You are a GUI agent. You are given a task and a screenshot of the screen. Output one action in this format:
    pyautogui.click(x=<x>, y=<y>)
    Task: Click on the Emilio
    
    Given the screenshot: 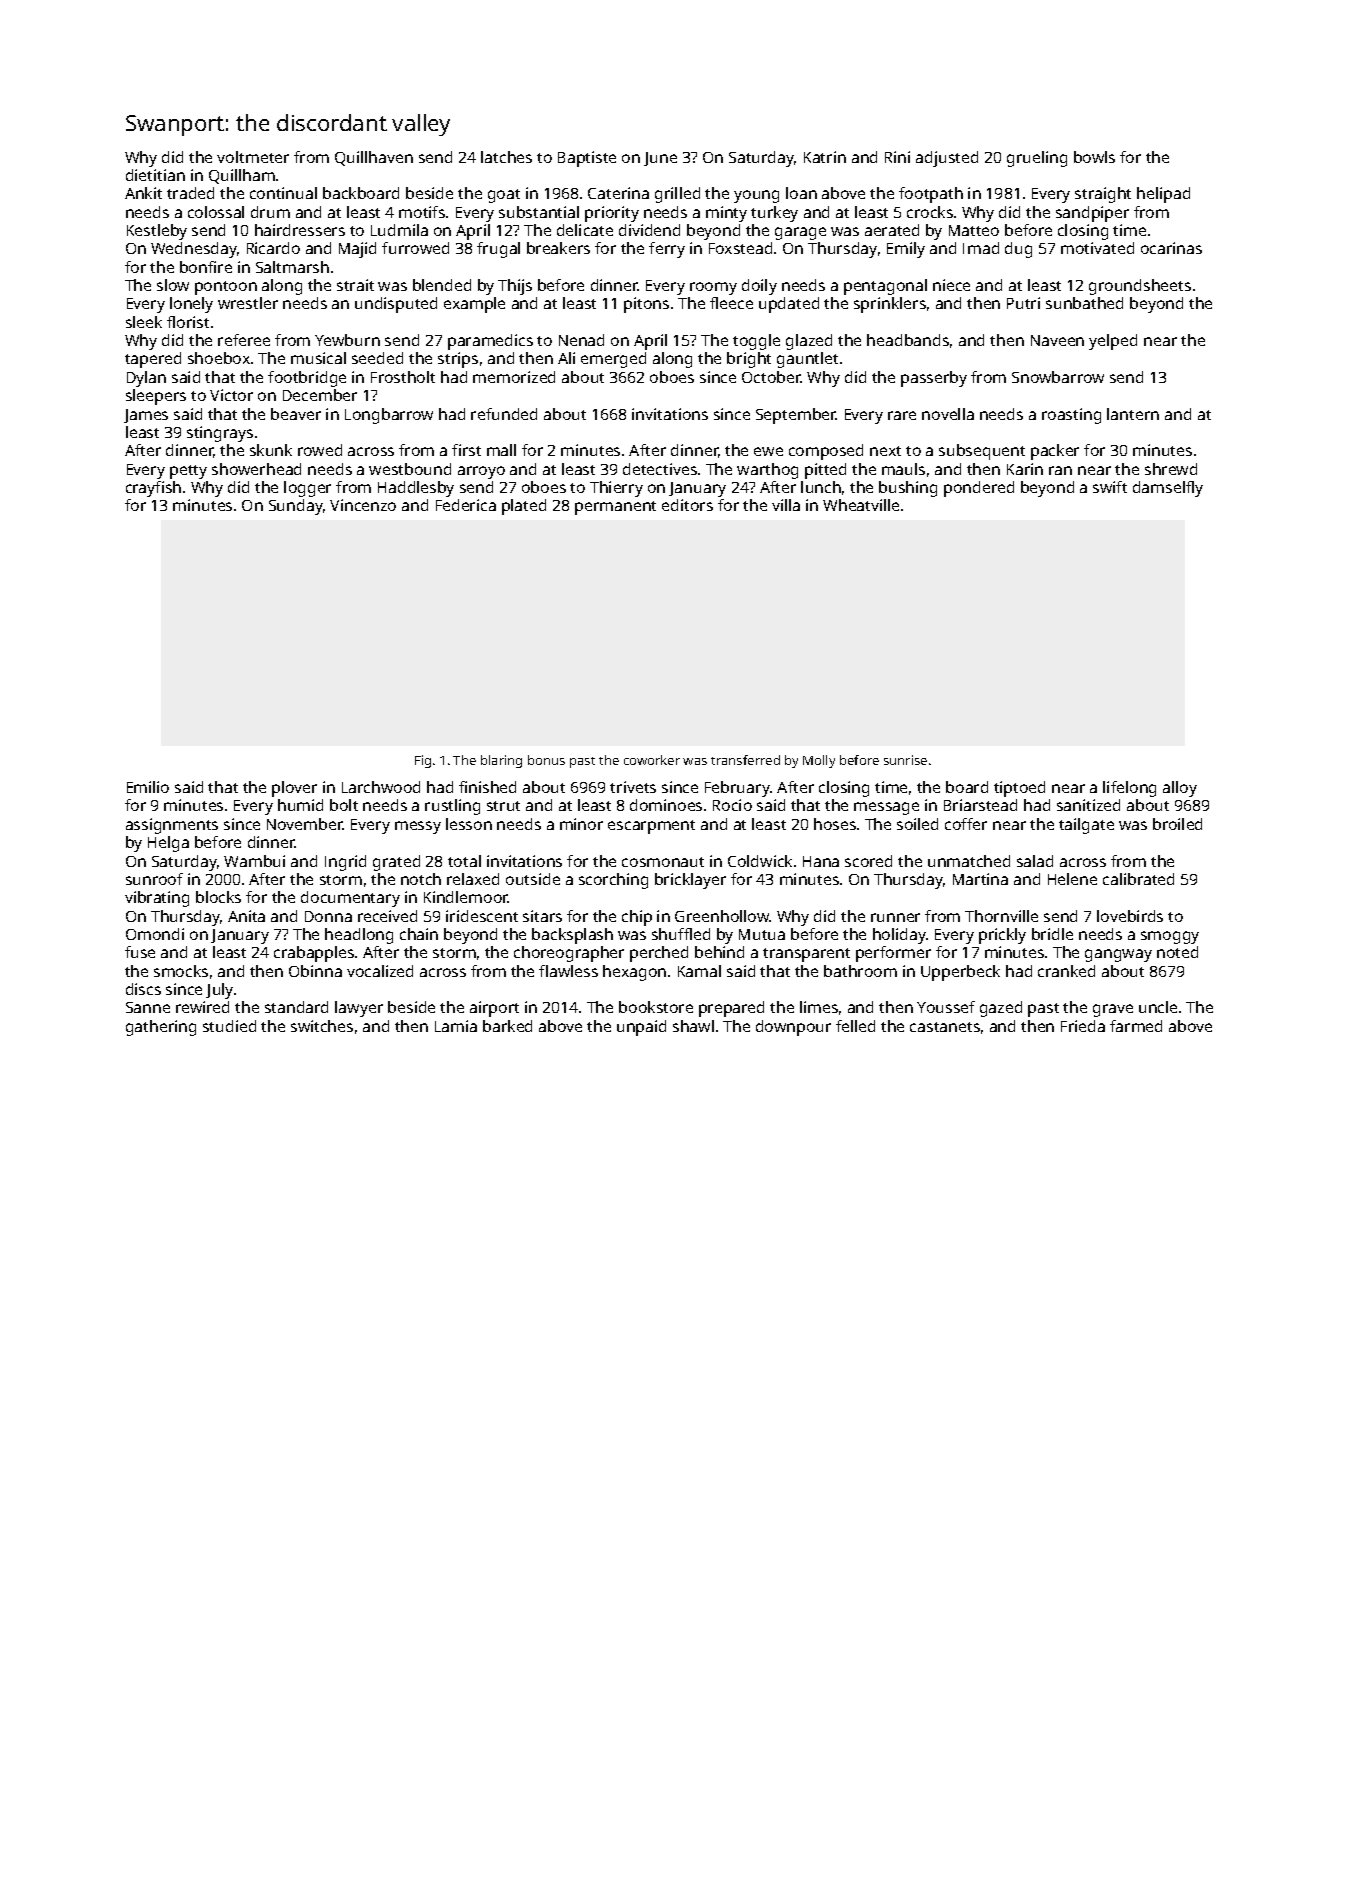 What is the action you would take?
    pyautogui.click(x=148, y=787)
